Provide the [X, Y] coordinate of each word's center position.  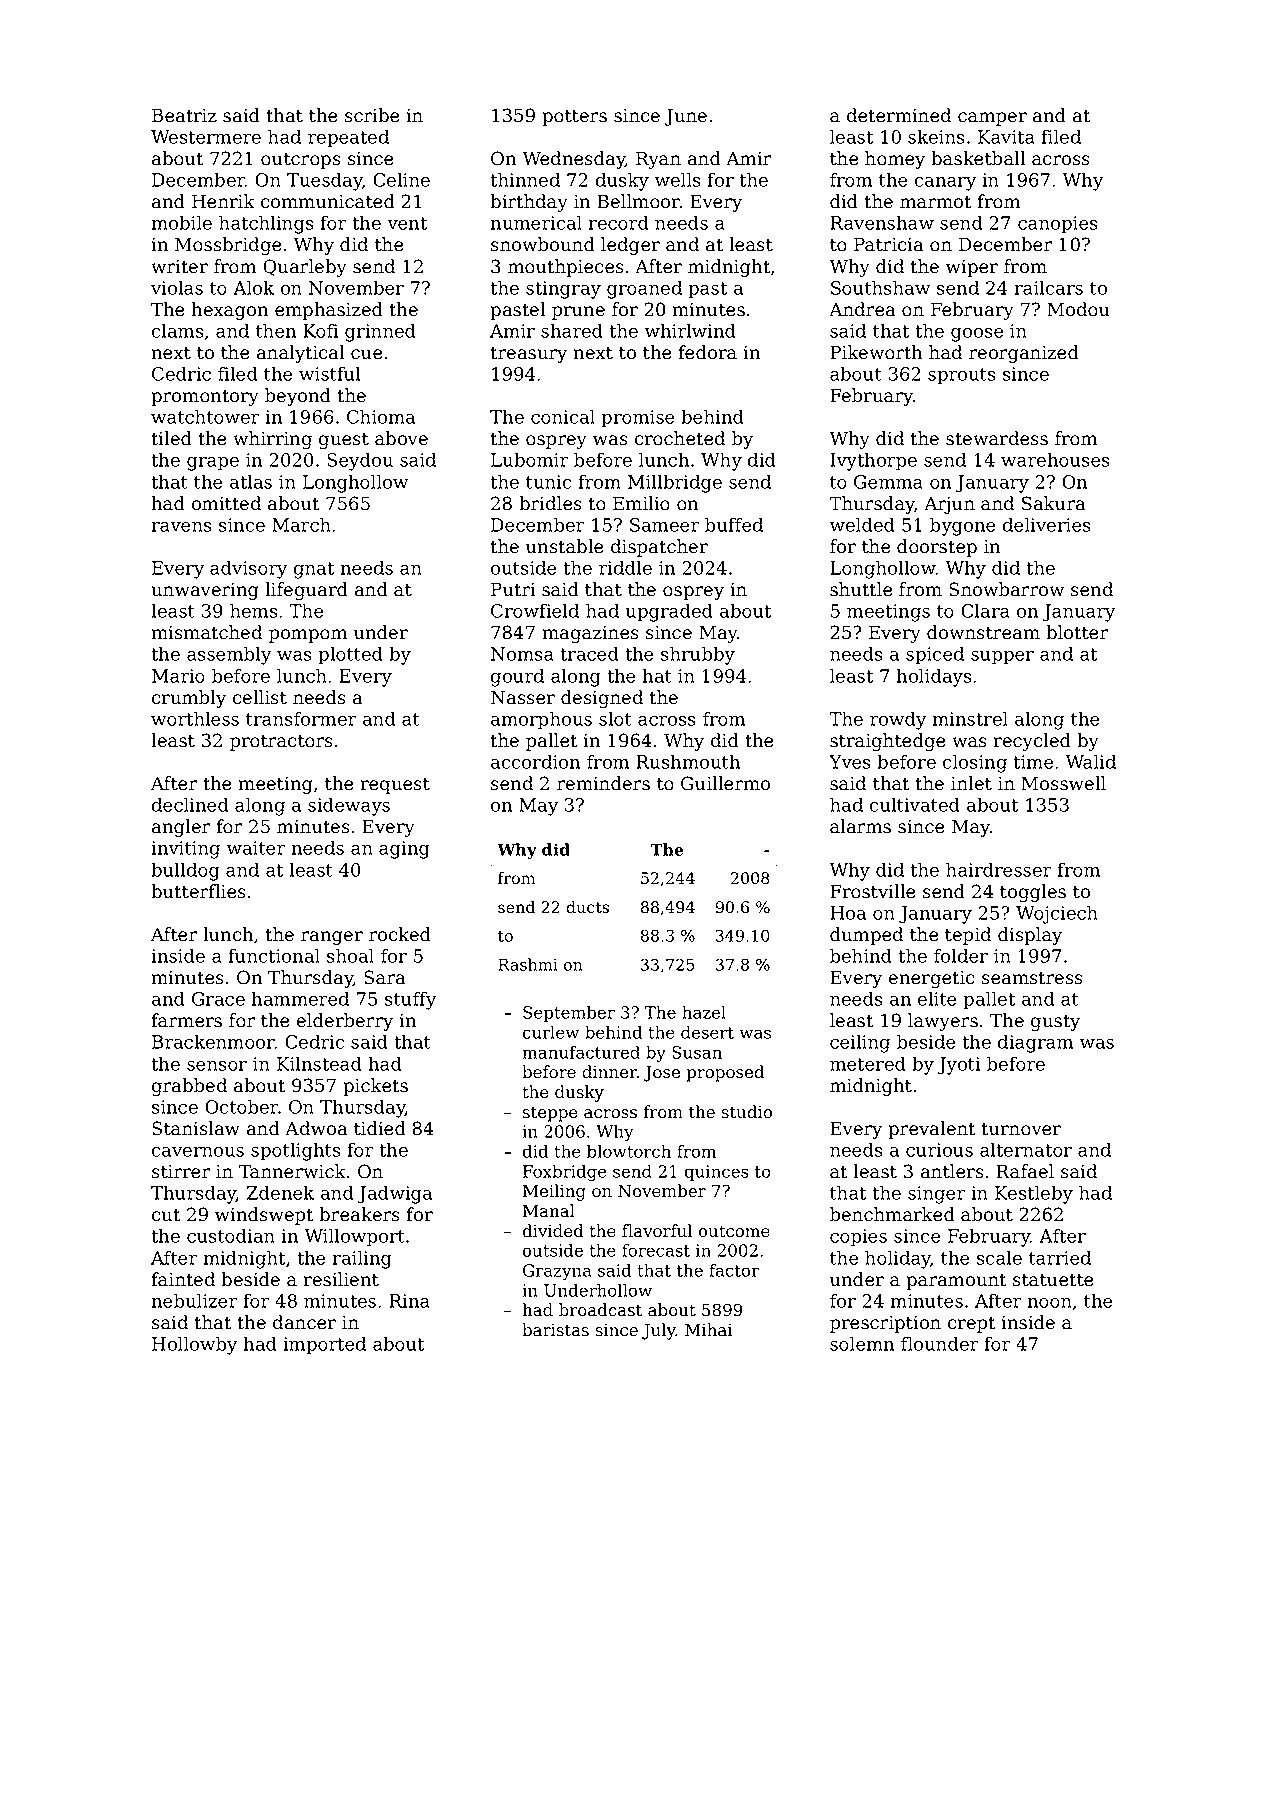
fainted [183, 1279]
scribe [372, 115]
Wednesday [573, 160]
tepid [968, 936]
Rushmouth [688, 761]
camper [992, 119]
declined [190, 804]
